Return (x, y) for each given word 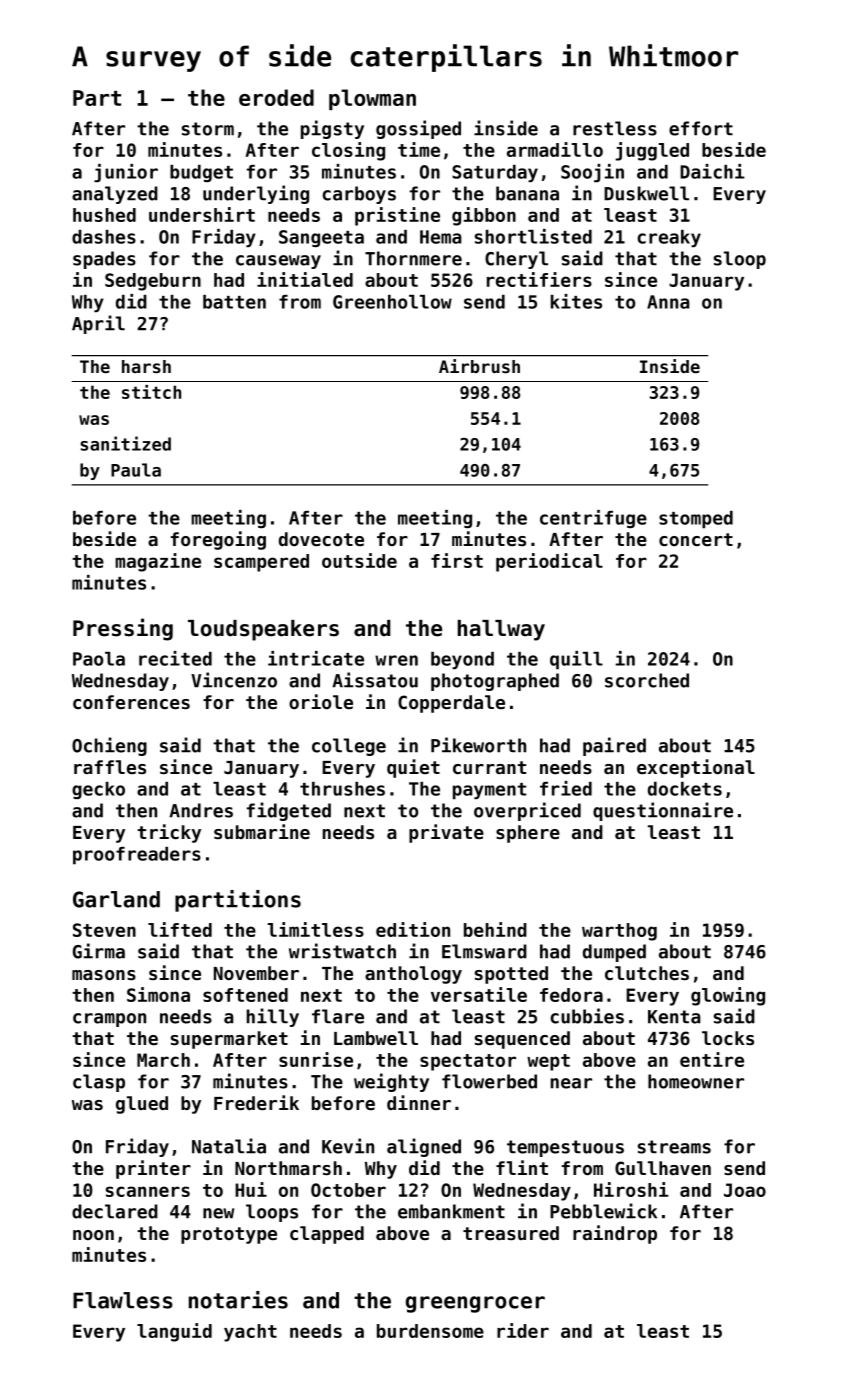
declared (115, 1211)
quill (576, 660)
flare (338, 1016)
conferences (131, 702)
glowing (728, 996)
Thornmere (413, 258)
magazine (158, 562)
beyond (462, 660)
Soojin (592, 173)
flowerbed (489, 1081)
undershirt (202, 214)
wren (396, 660)
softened (245, 995)
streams (674, 1147)
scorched (647, 680)
